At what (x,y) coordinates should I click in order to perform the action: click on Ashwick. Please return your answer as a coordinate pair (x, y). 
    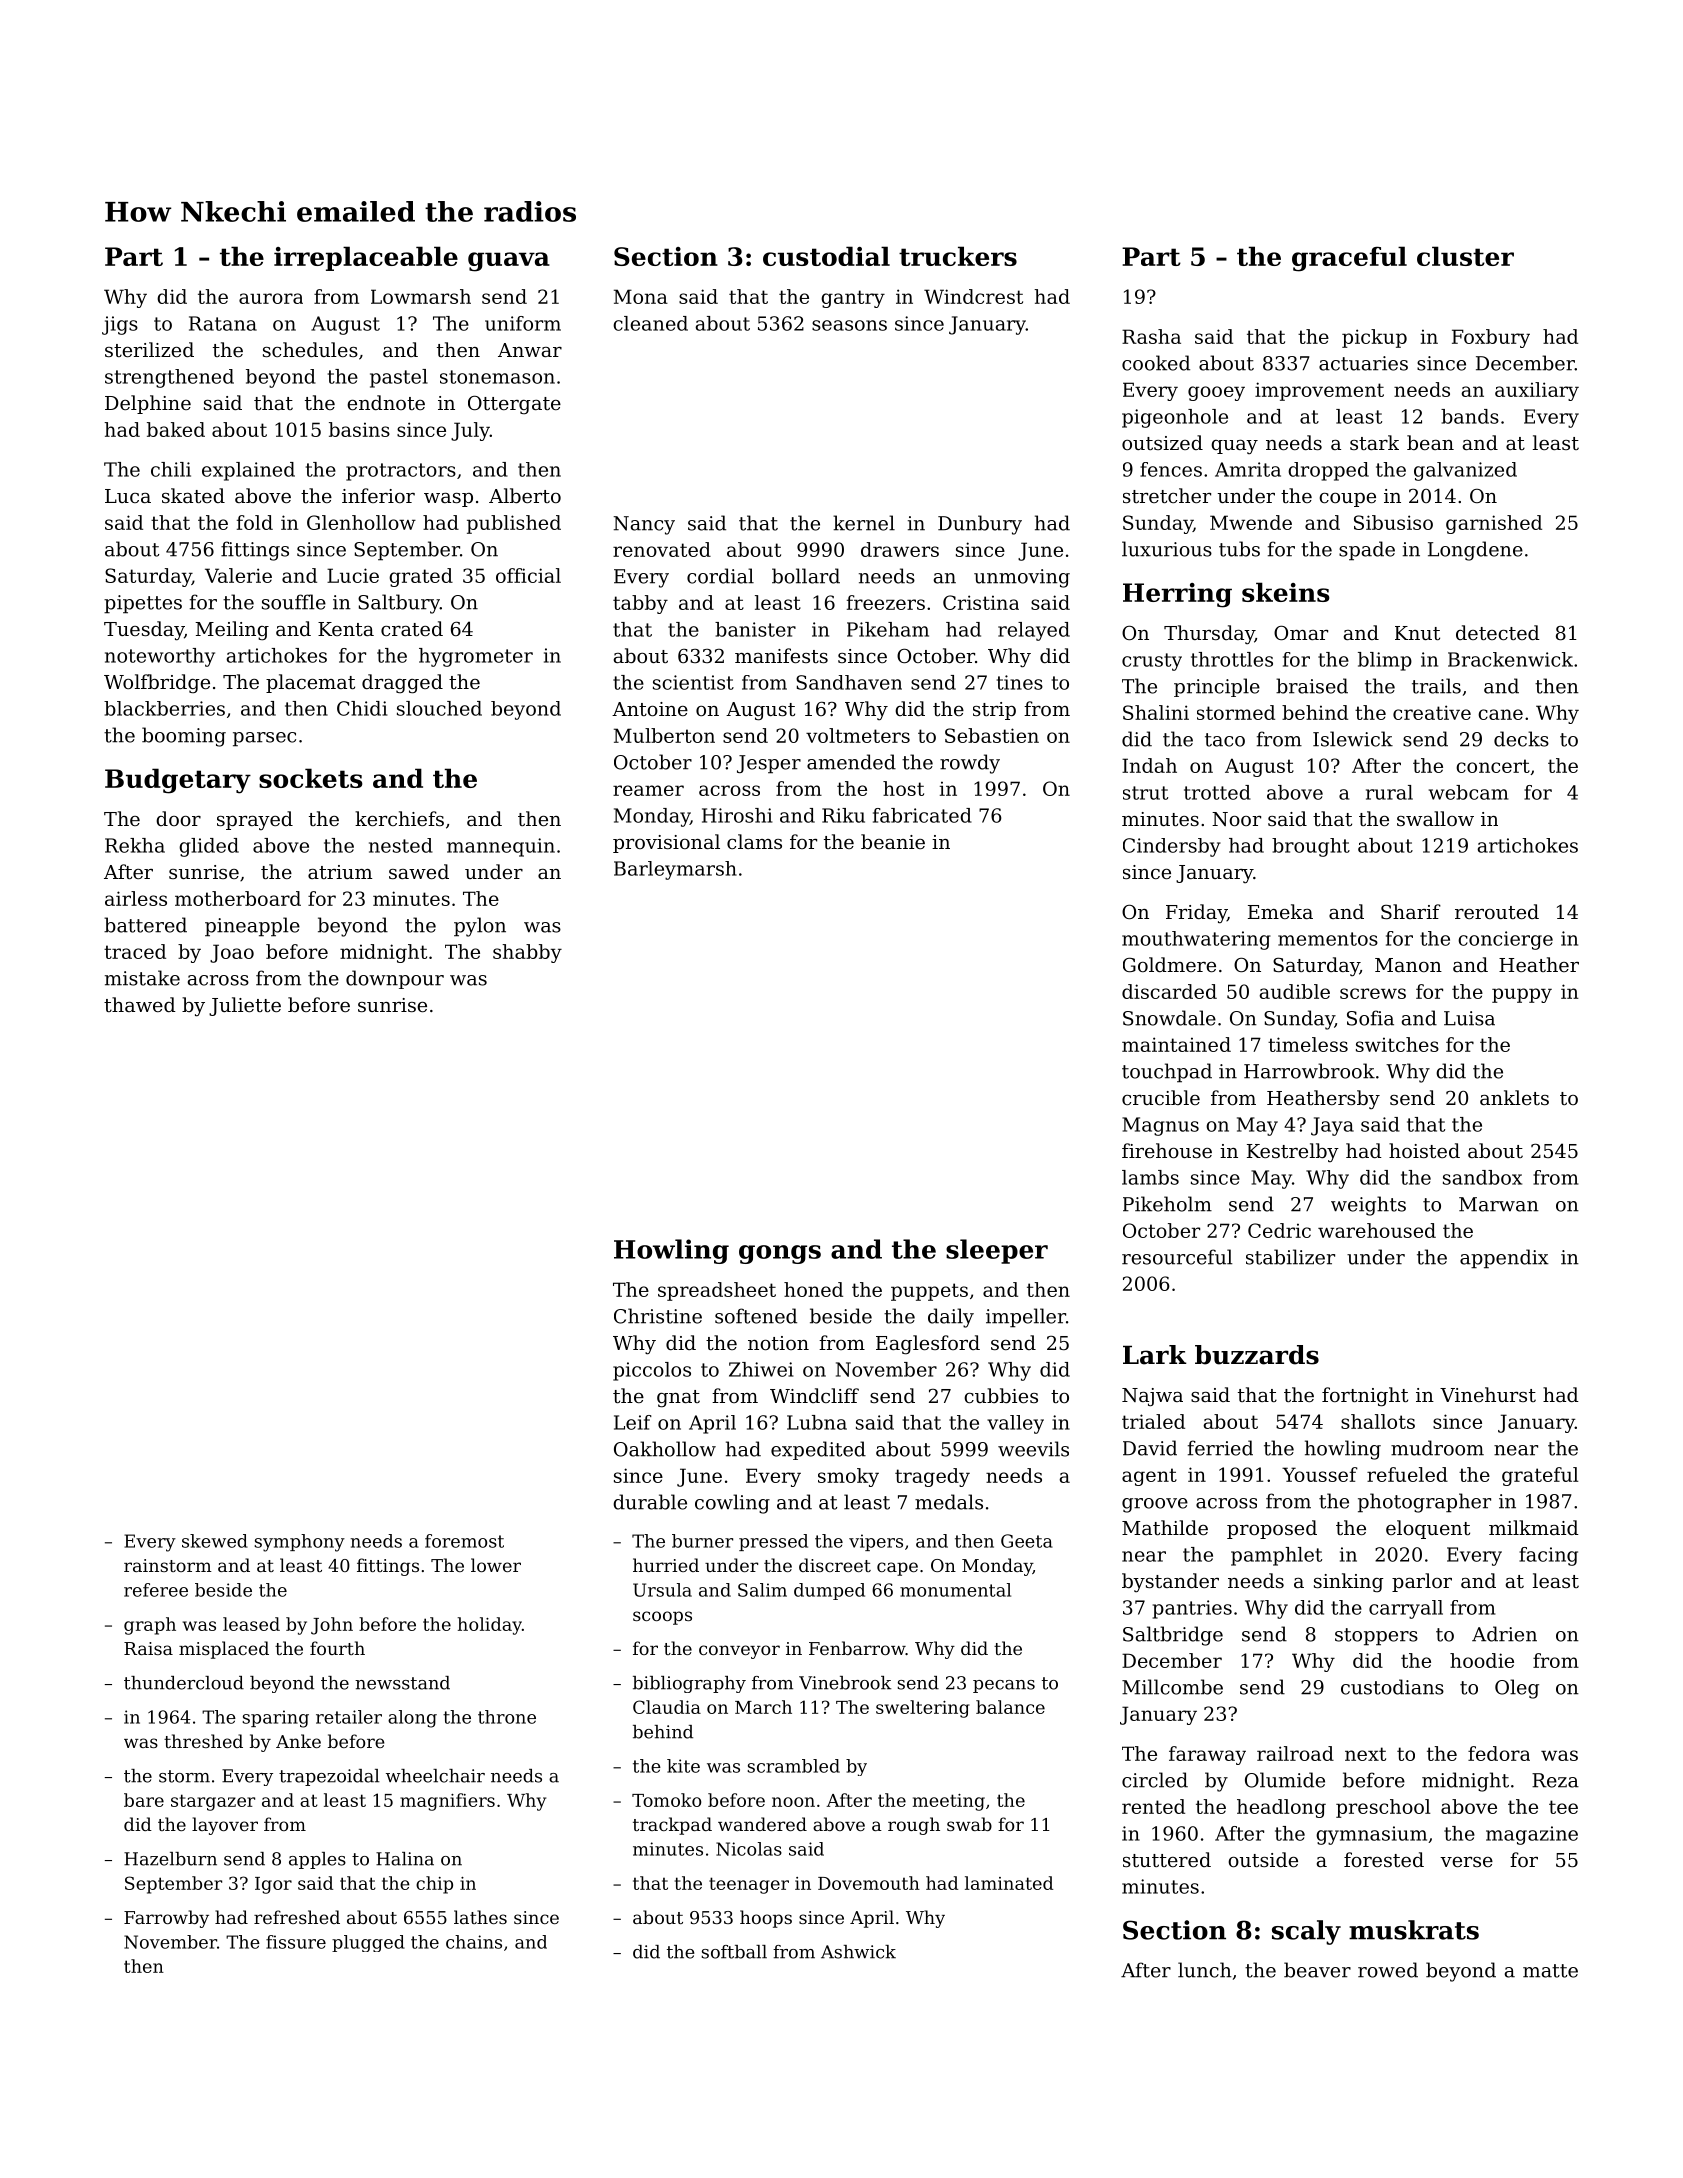
    Looking at the image, I should click on (858, 1952).
